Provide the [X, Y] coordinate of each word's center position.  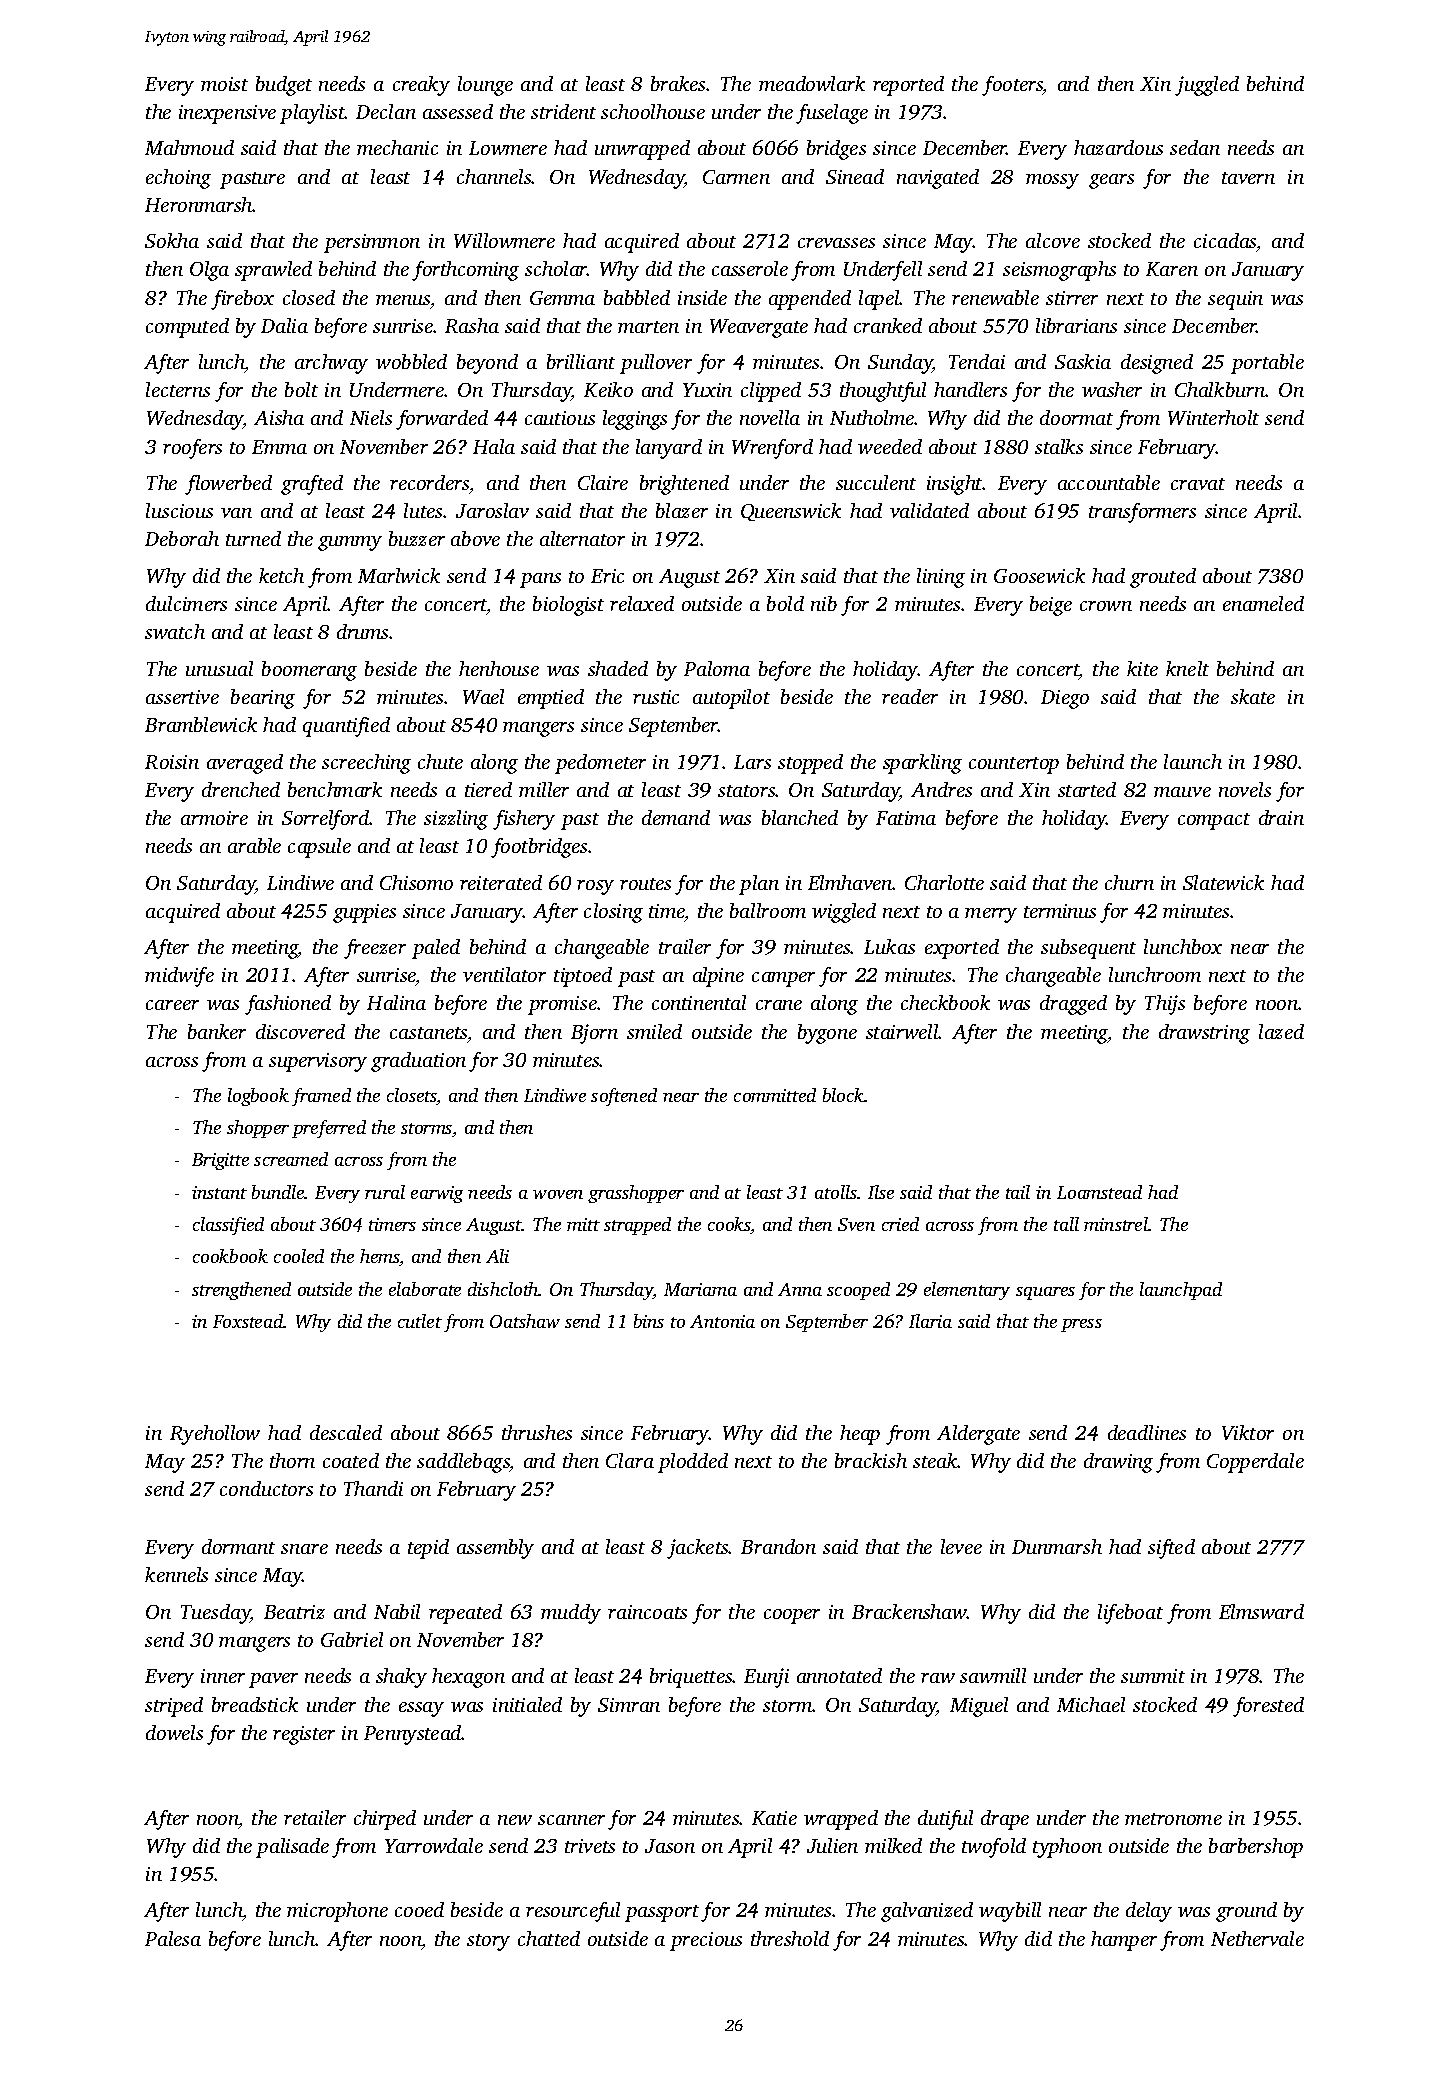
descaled [346, 1432]
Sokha [172, 240]
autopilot [731, 699]
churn [1129, 882]
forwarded [442, 420]
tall [1066, 1224]
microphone [337, 1912]
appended [810, 300]
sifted [1171, 1549]
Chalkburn [1220, 389]
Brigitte [220, 1161]
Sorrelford [326, 820]
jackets [698, 1549]
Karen [1172, 269]
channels [494, 176]
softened [624, 1097]
